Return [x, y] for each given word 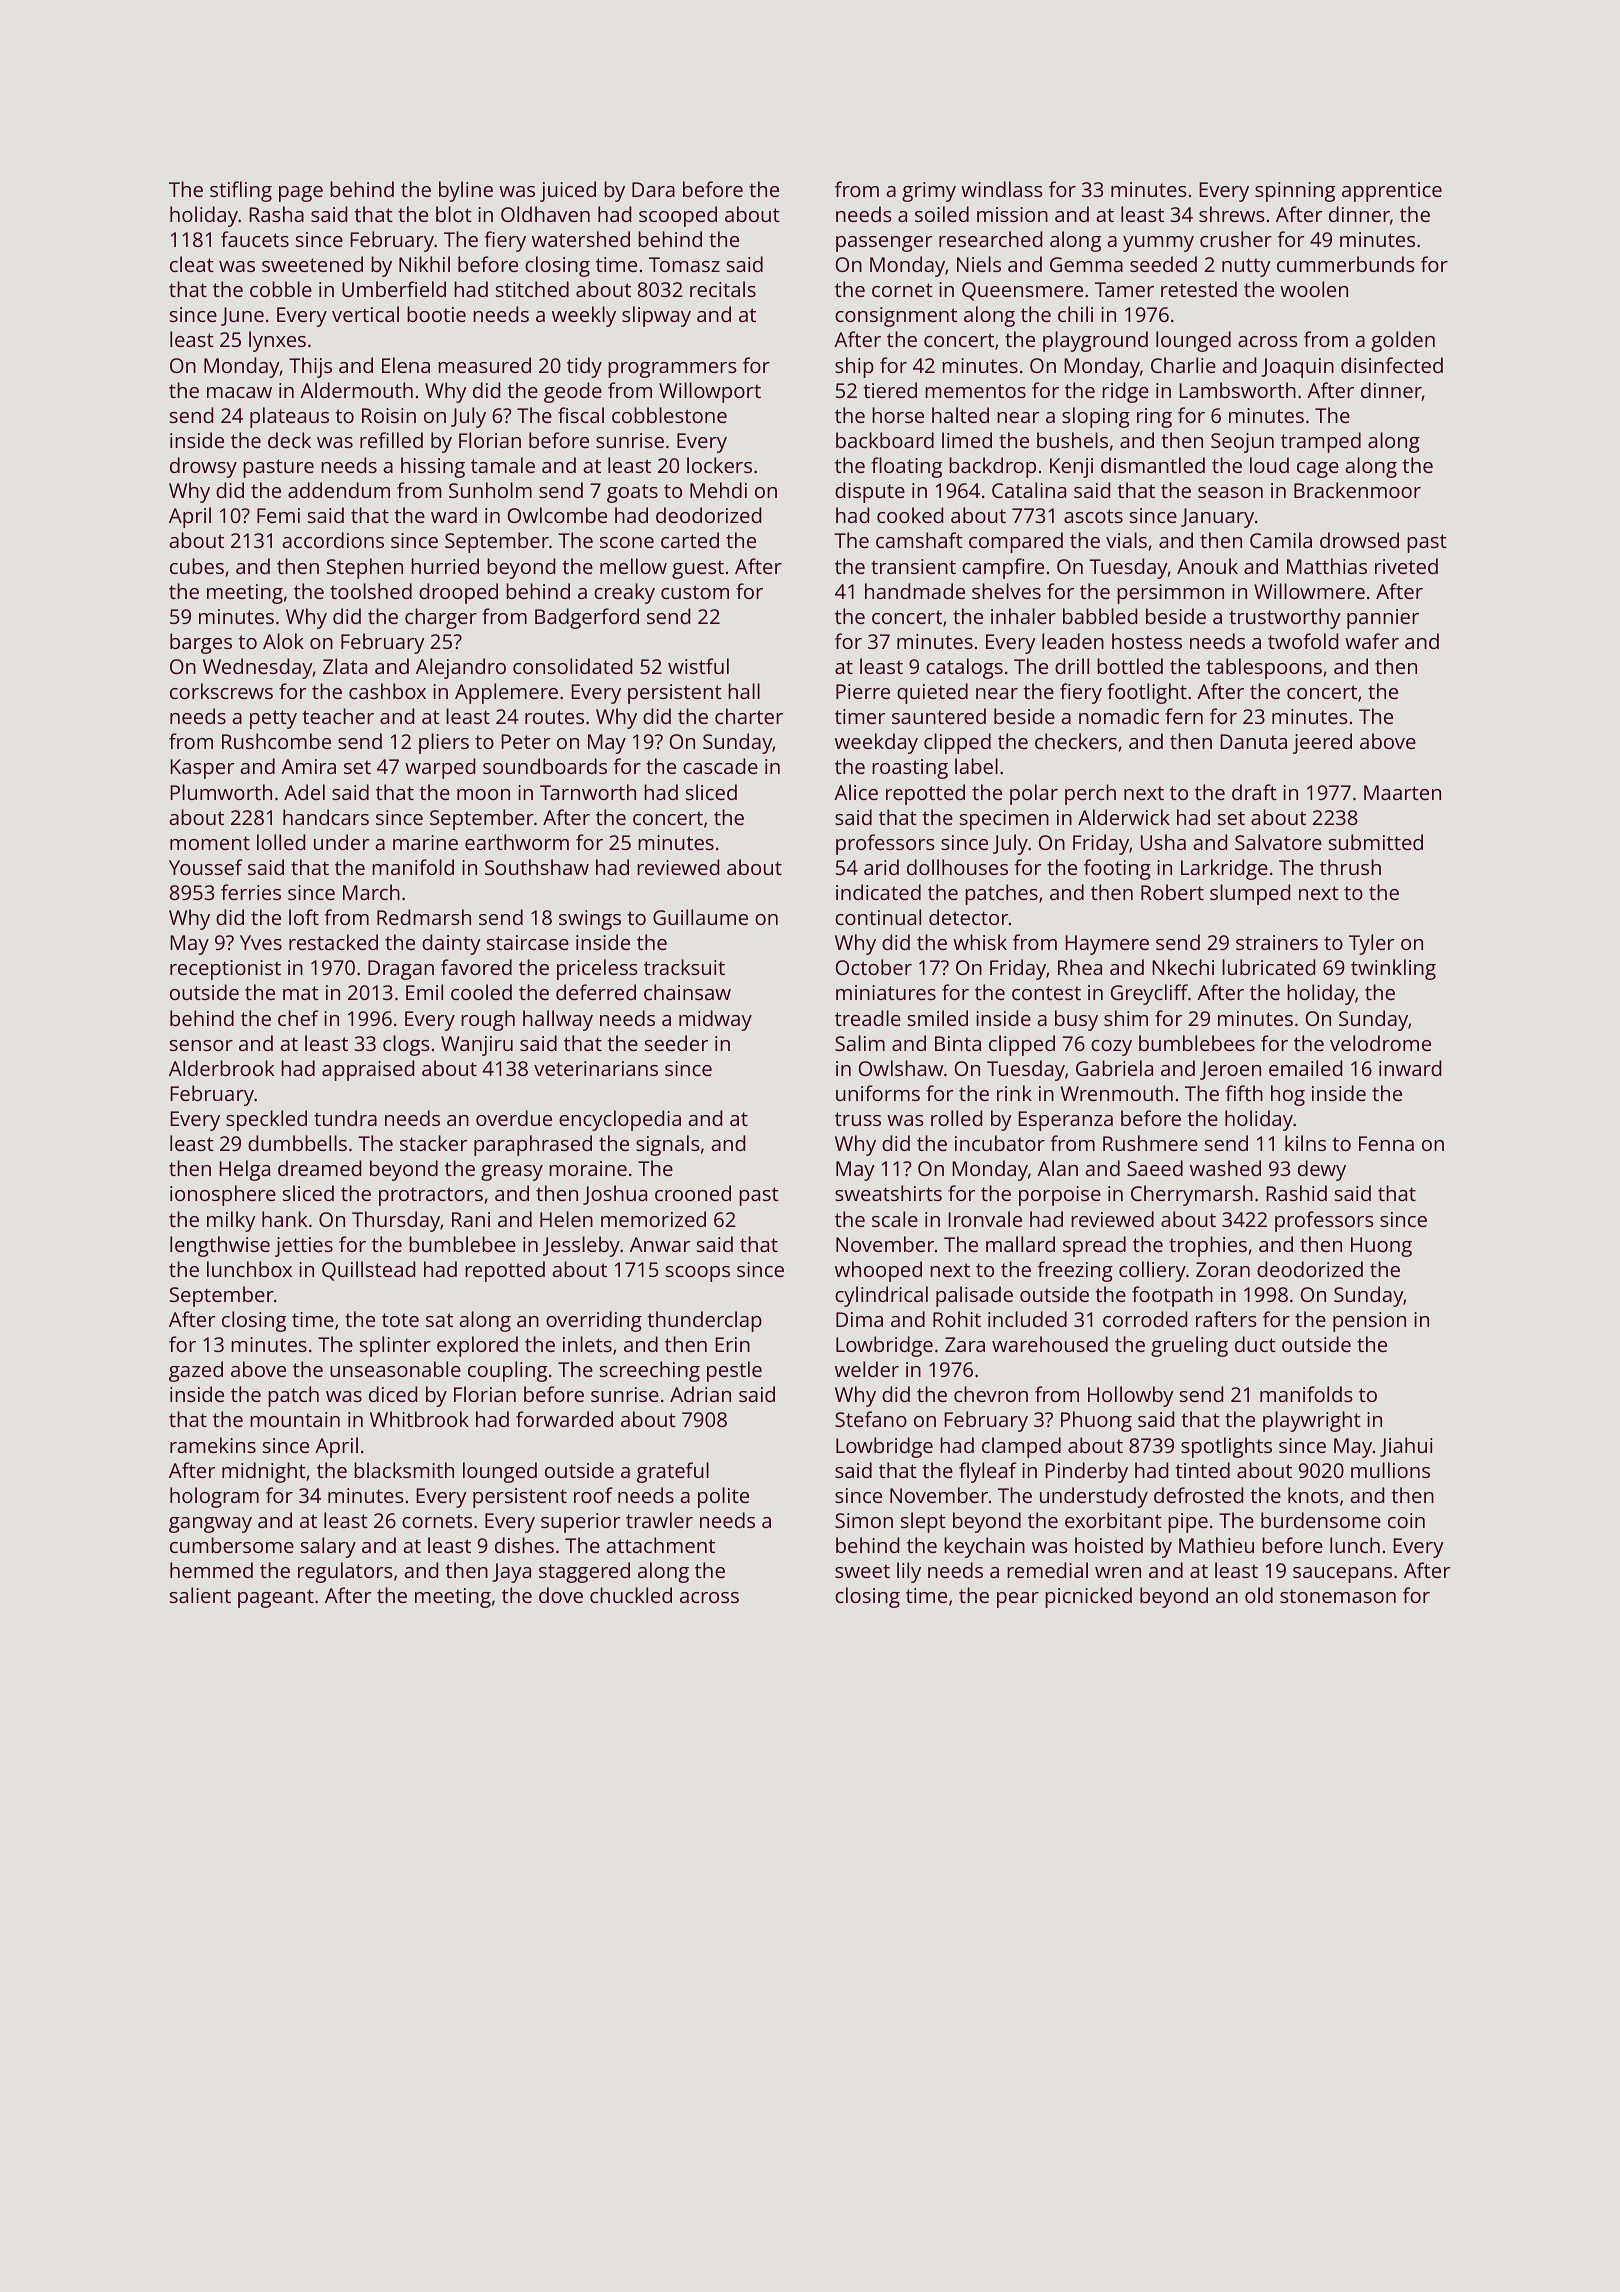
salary [328, 1547]
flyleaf [988, 1472]
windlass [1002, 189]
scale [895, 1219]
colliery [1152, 1271]
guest [698, 569]
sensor [201, 1045]
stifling [241, 191]
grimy [929, 192]
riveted [1406, 566]
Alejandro [461, 668]
